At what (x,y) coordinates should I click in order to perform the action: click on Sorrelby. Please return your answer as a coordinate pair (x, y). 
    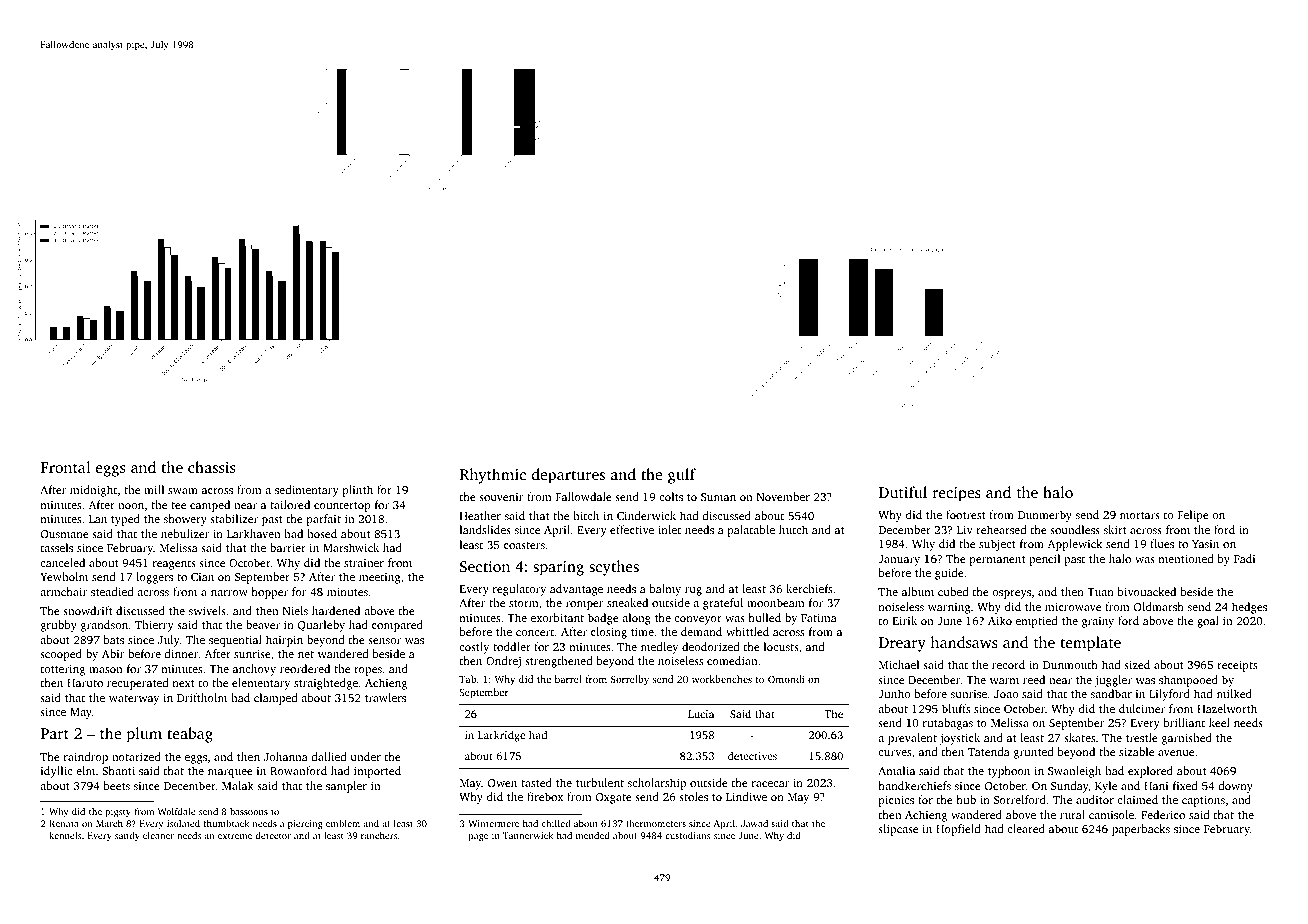
    Looking at the image, I should click on (630, 680).
